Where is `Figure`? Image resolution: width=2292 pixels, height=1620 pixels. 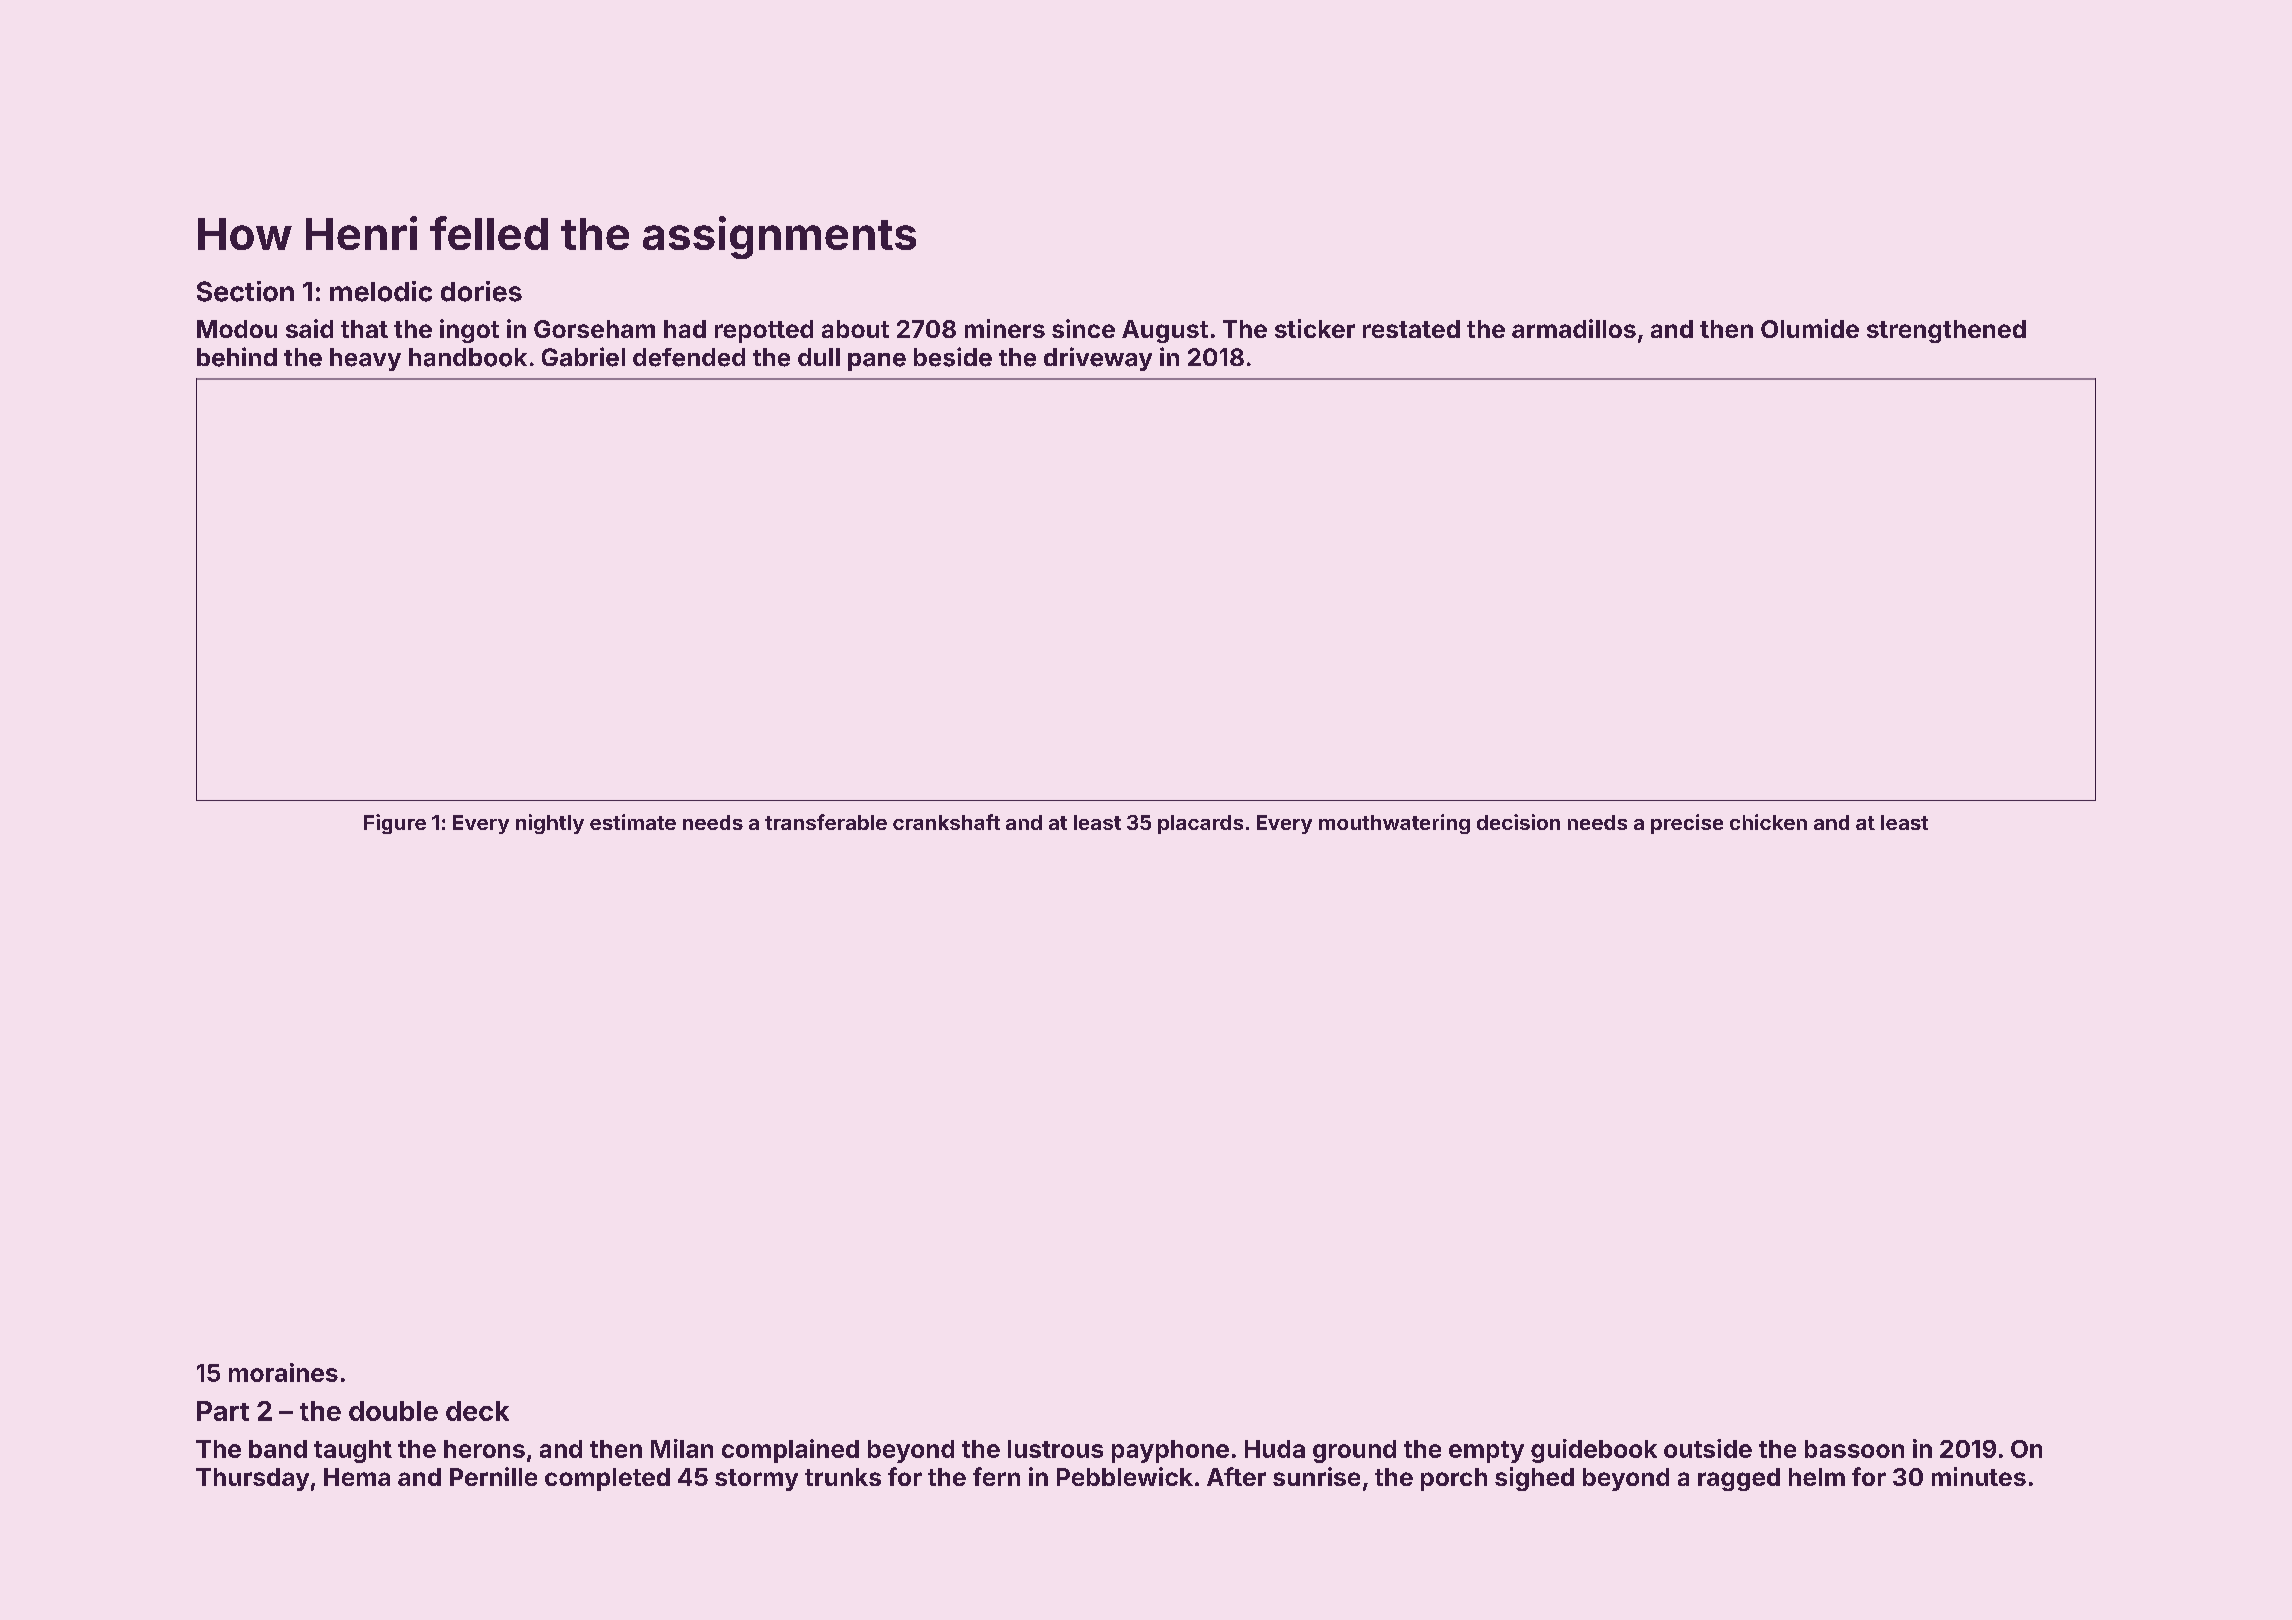
Figure is located at coordinates (395, 824).
